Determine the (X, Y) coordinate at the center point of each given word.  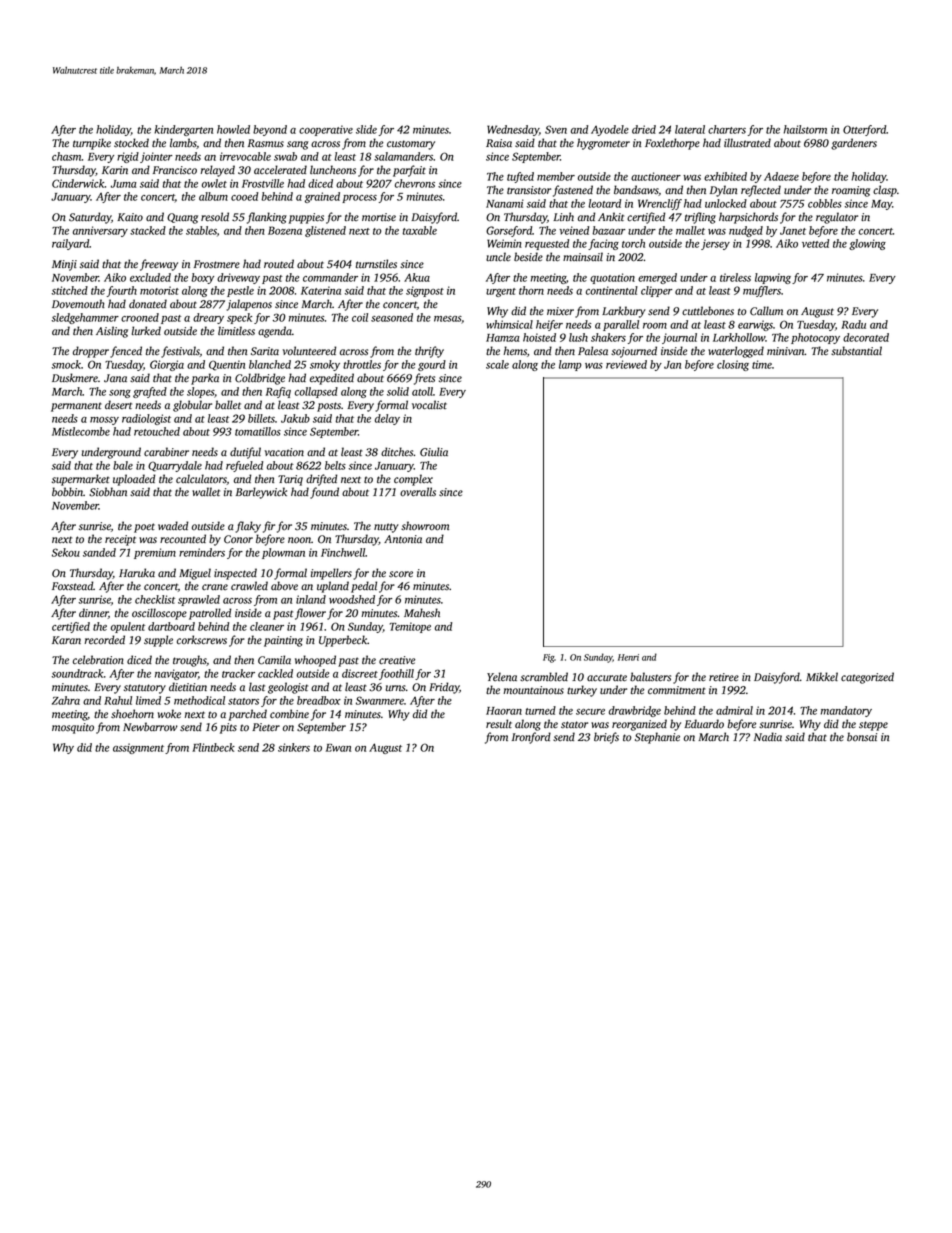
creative (397, 660)
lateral (690, 129)
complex (413, 480)
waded (173, 525)
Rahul (118, 700)
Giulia (434, 452)
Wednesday (513, 130)
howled (233, 129)
